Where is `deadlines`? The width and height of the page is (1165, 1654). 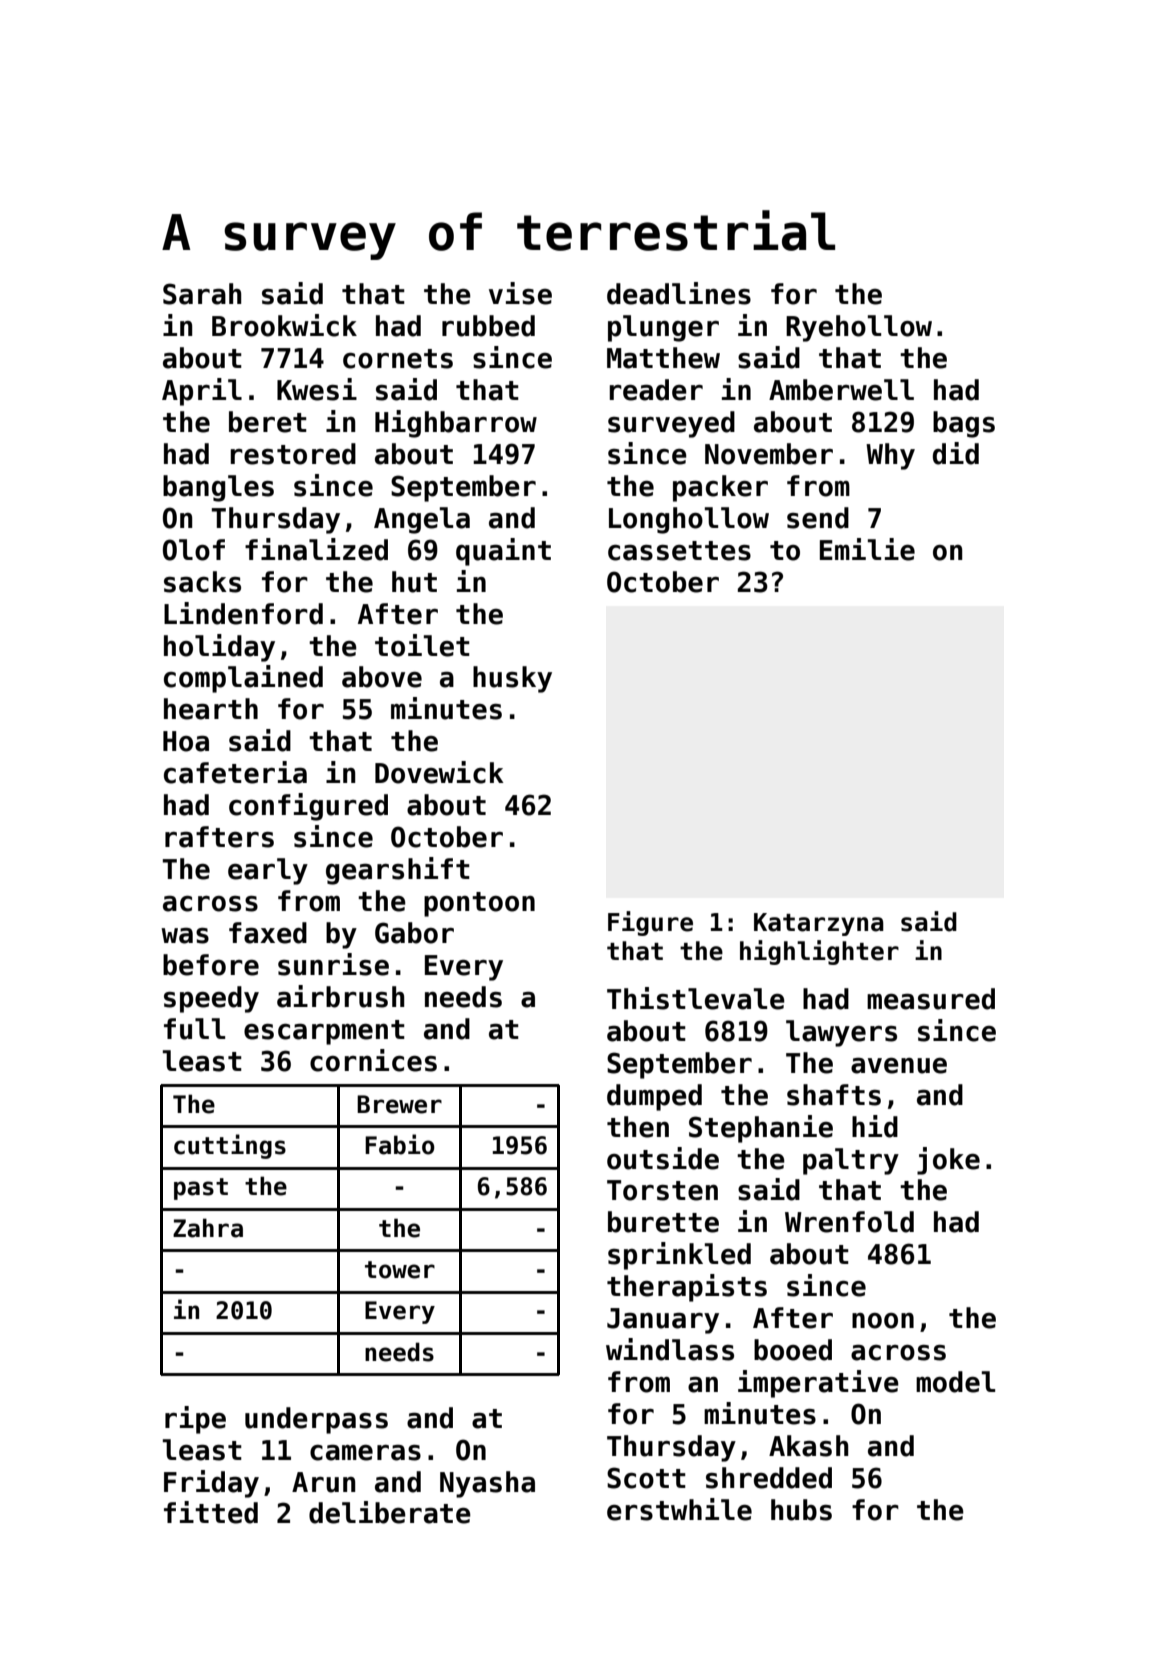 deadlines is located at coordinates (679, 293).
